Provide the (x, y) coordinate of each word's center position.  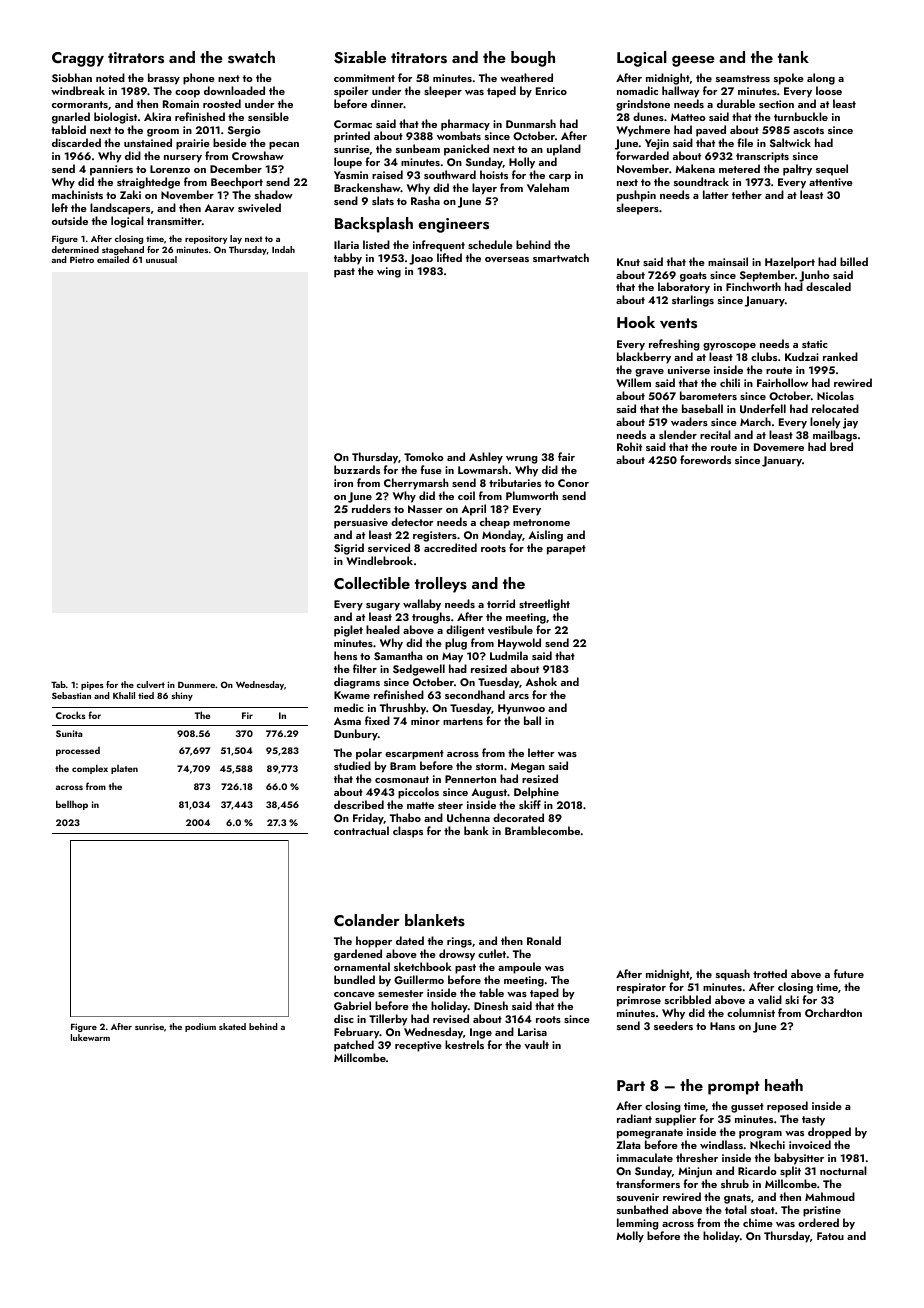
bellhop (72, 805)
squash (733, 975)
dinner (387, 103)
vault (536, 1044)
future (849, 973)
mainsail (728, 261)
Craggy (78, 59)
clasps (408, 832)
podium (200, 1027)
